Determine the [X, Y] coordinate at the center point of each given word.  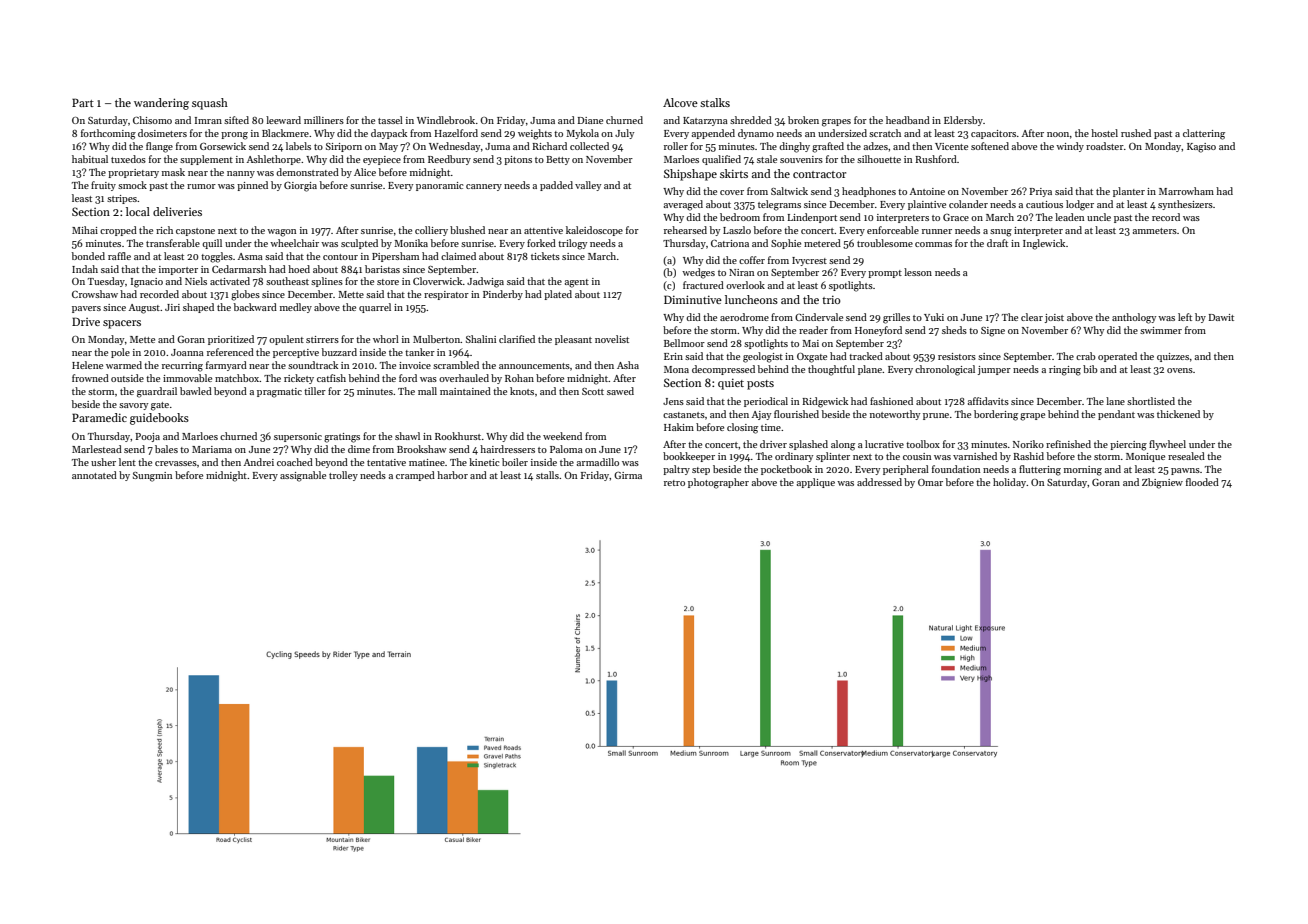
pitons [518, 160]
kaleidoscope [594, 231]
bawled [196, 391]
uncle [1099, 217]
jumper [994, 370]
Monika [411, 243]
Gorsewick [223, 146]
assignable [303, 476]
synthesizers [1185, 205]
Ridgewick [825, 402]
